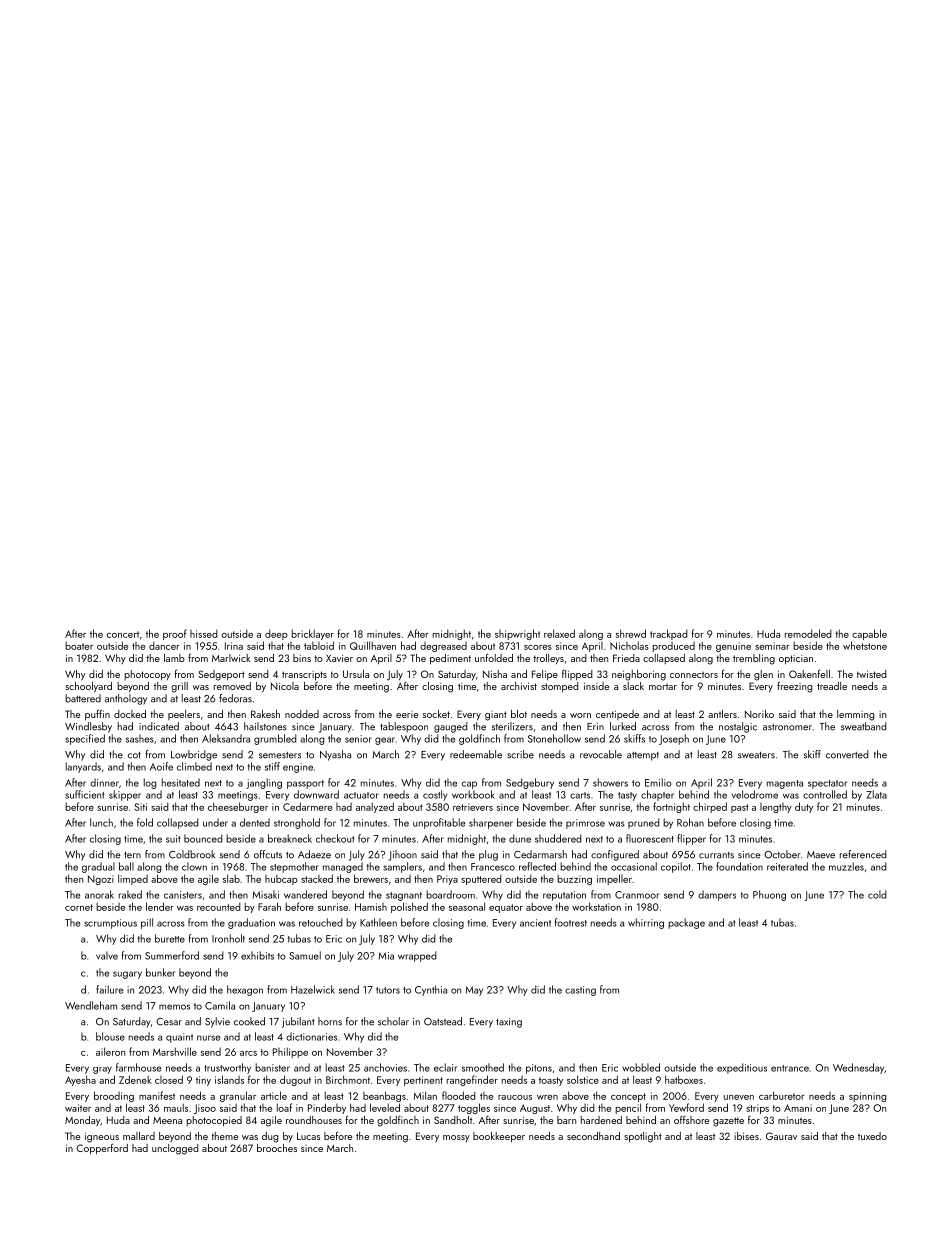 This page has width=952, height=1233. Describe the element at coordinates (102, 1149) in the page. I see `Copperford` at that location.
